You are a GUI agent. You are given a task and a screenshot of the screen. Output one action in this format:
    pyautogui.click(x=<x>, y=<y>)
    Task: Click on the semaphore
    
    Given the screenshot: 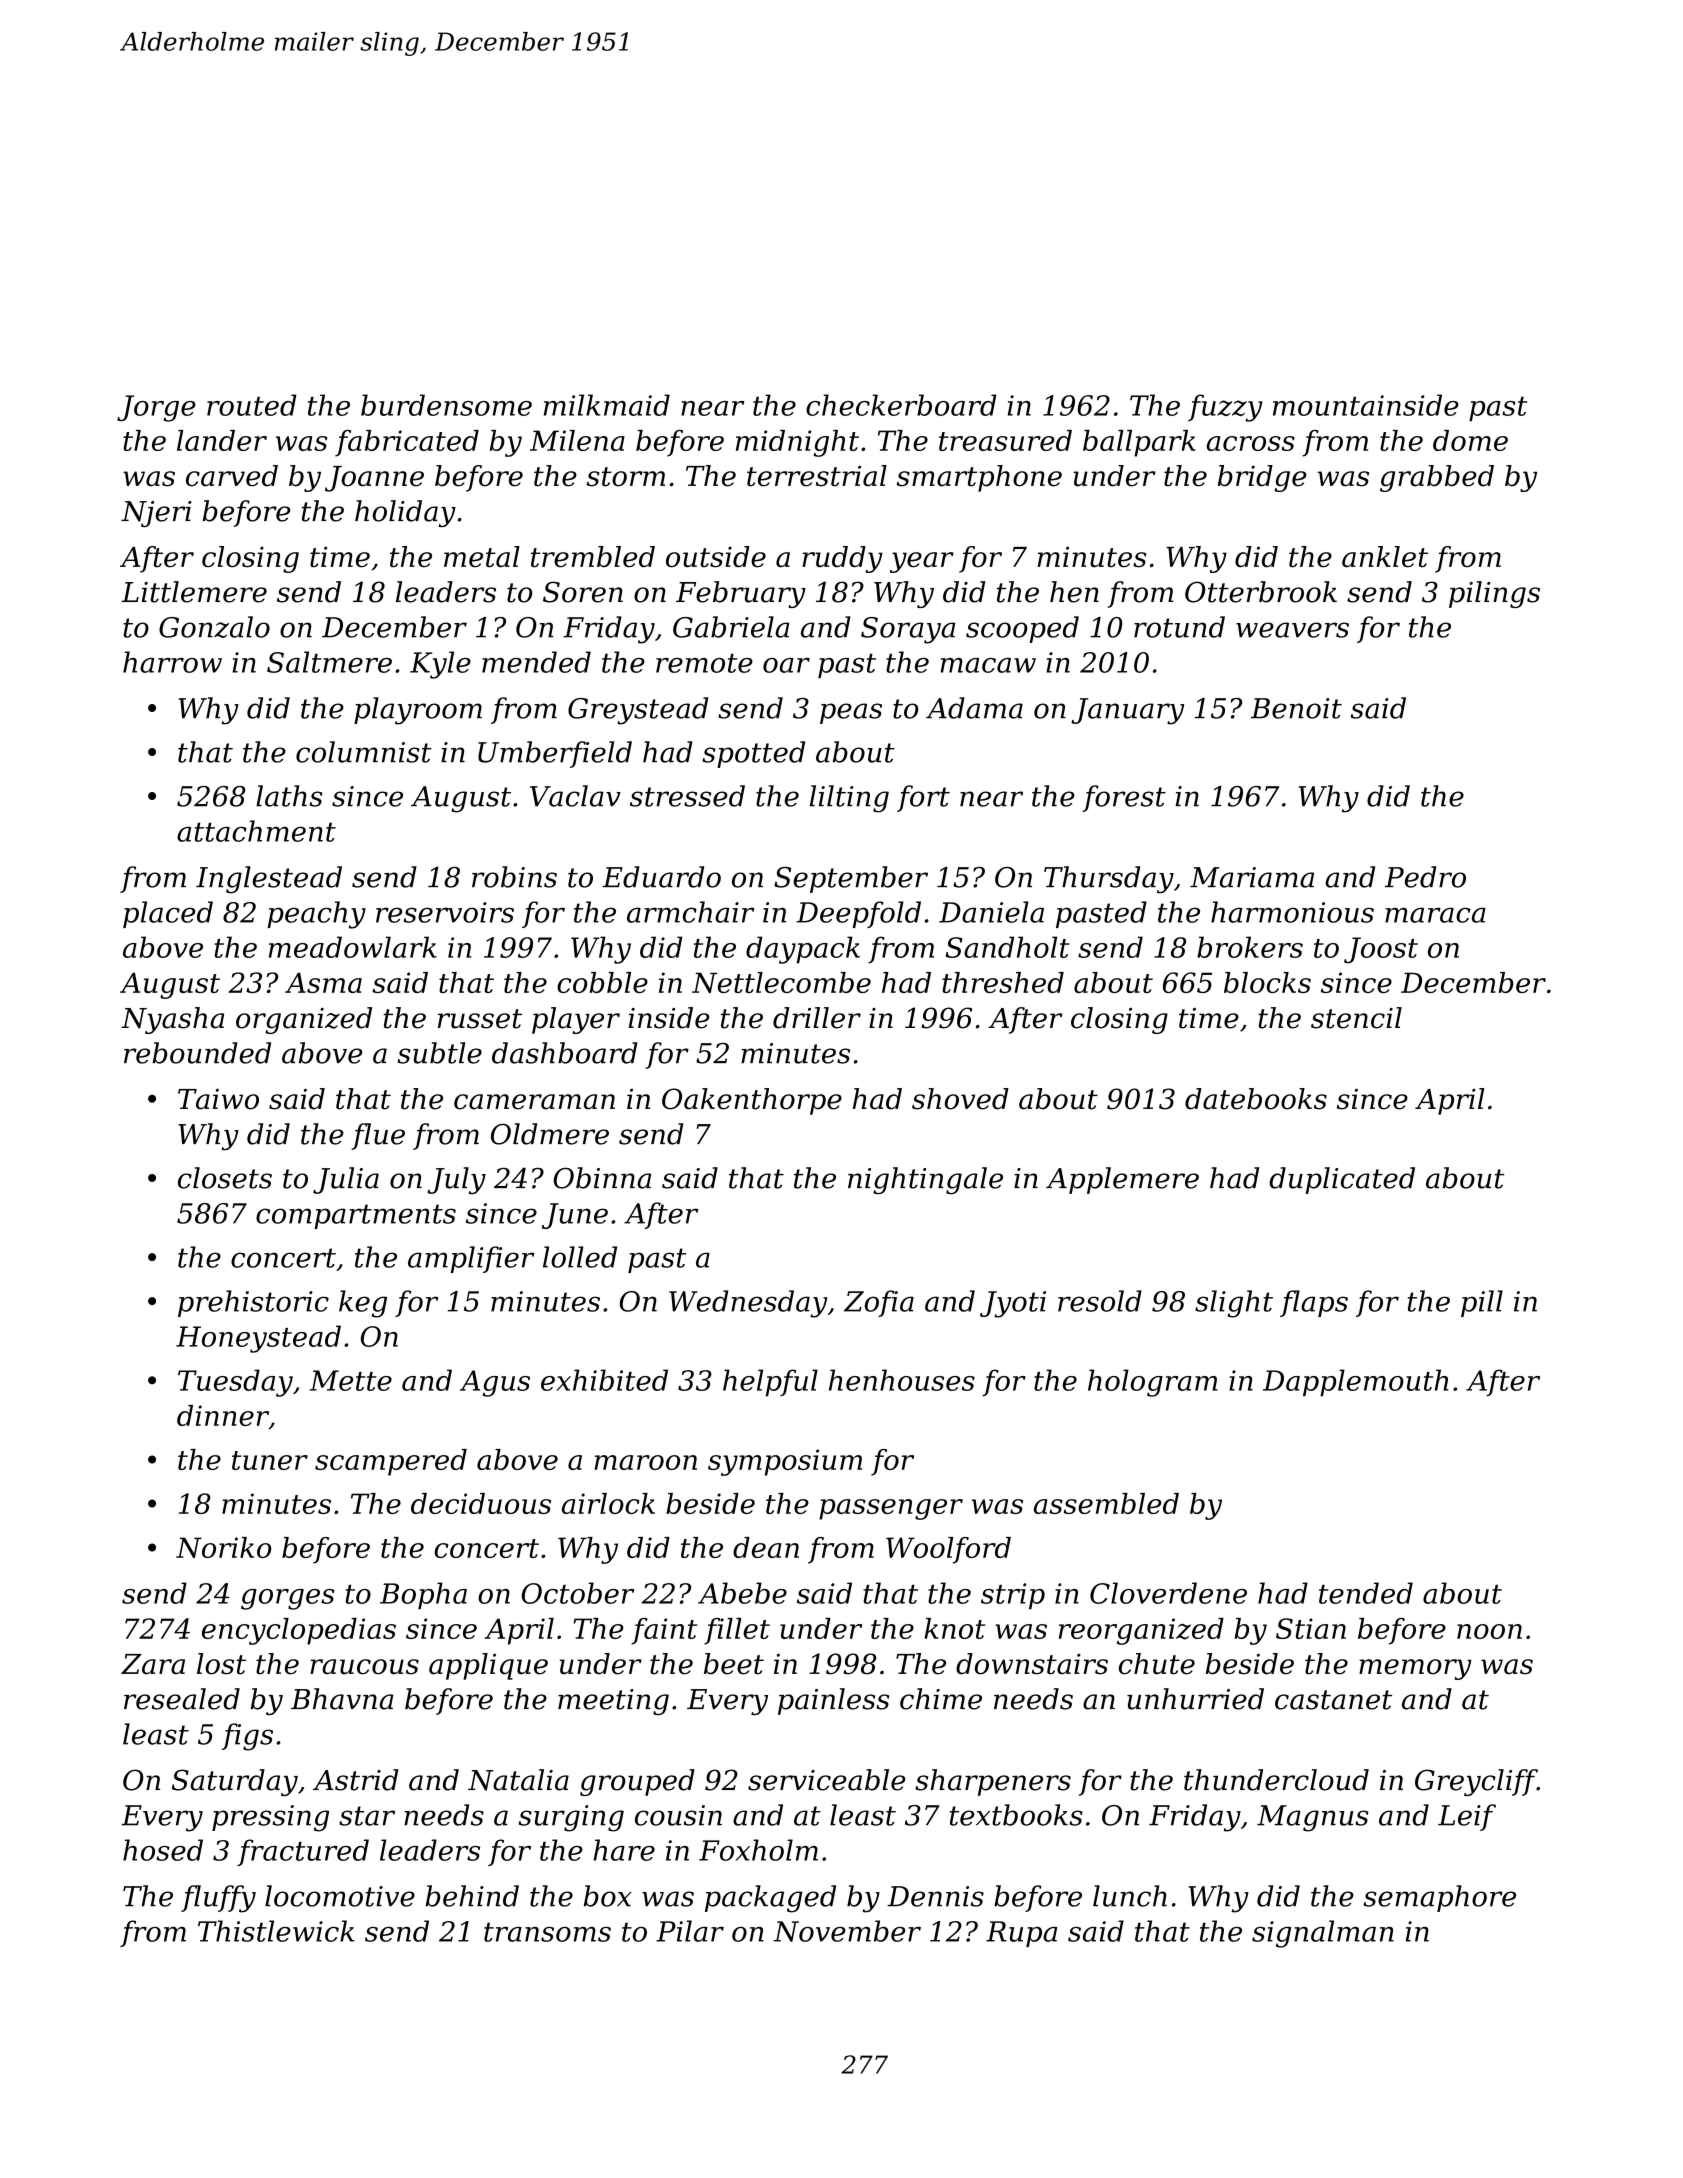 What is the action you would take?
    pyautogui.click(x=1440, y=1898)
